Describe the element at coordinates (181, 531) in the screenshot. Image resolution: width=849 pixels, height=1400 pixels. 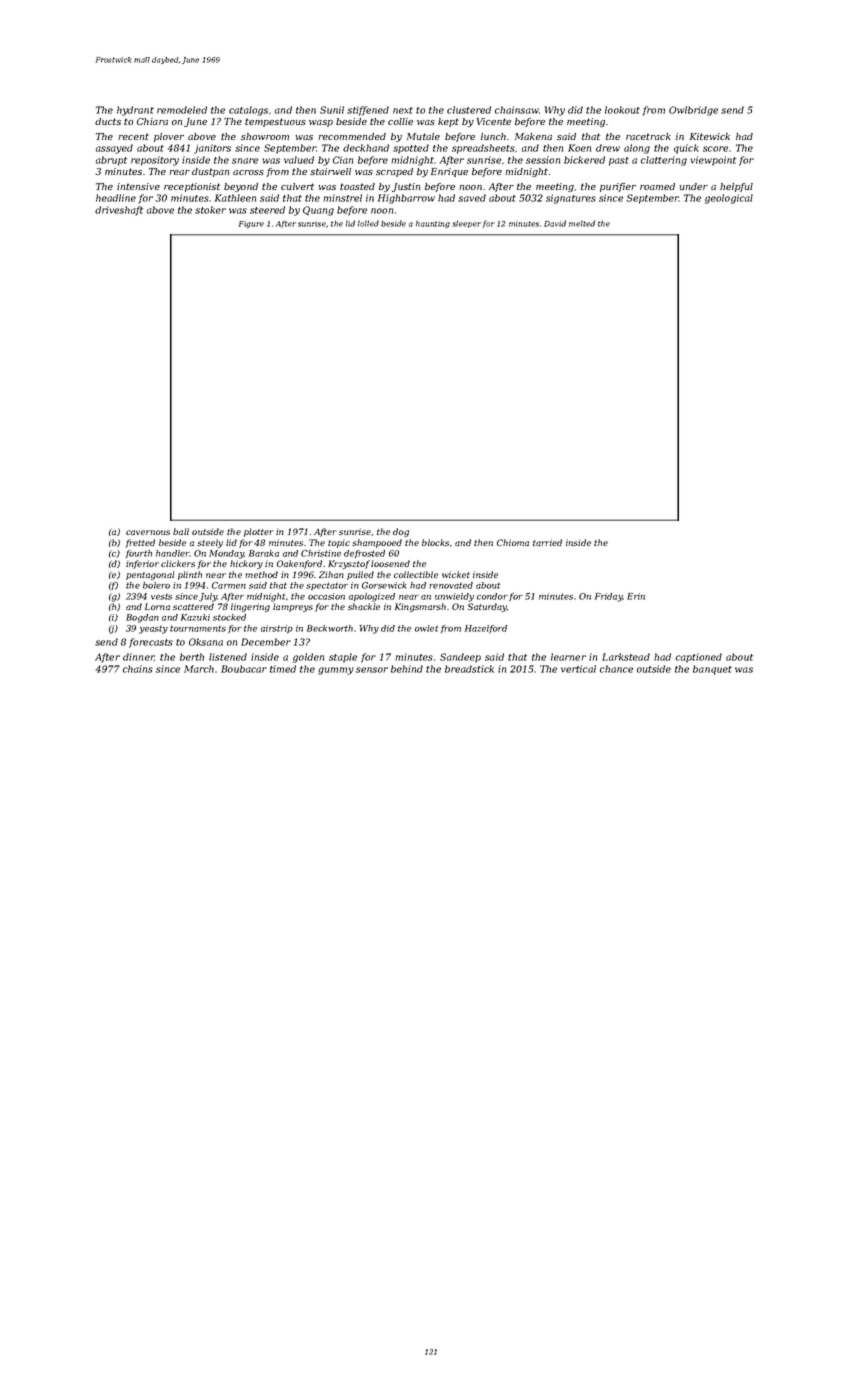
I see `ball` at that location.
